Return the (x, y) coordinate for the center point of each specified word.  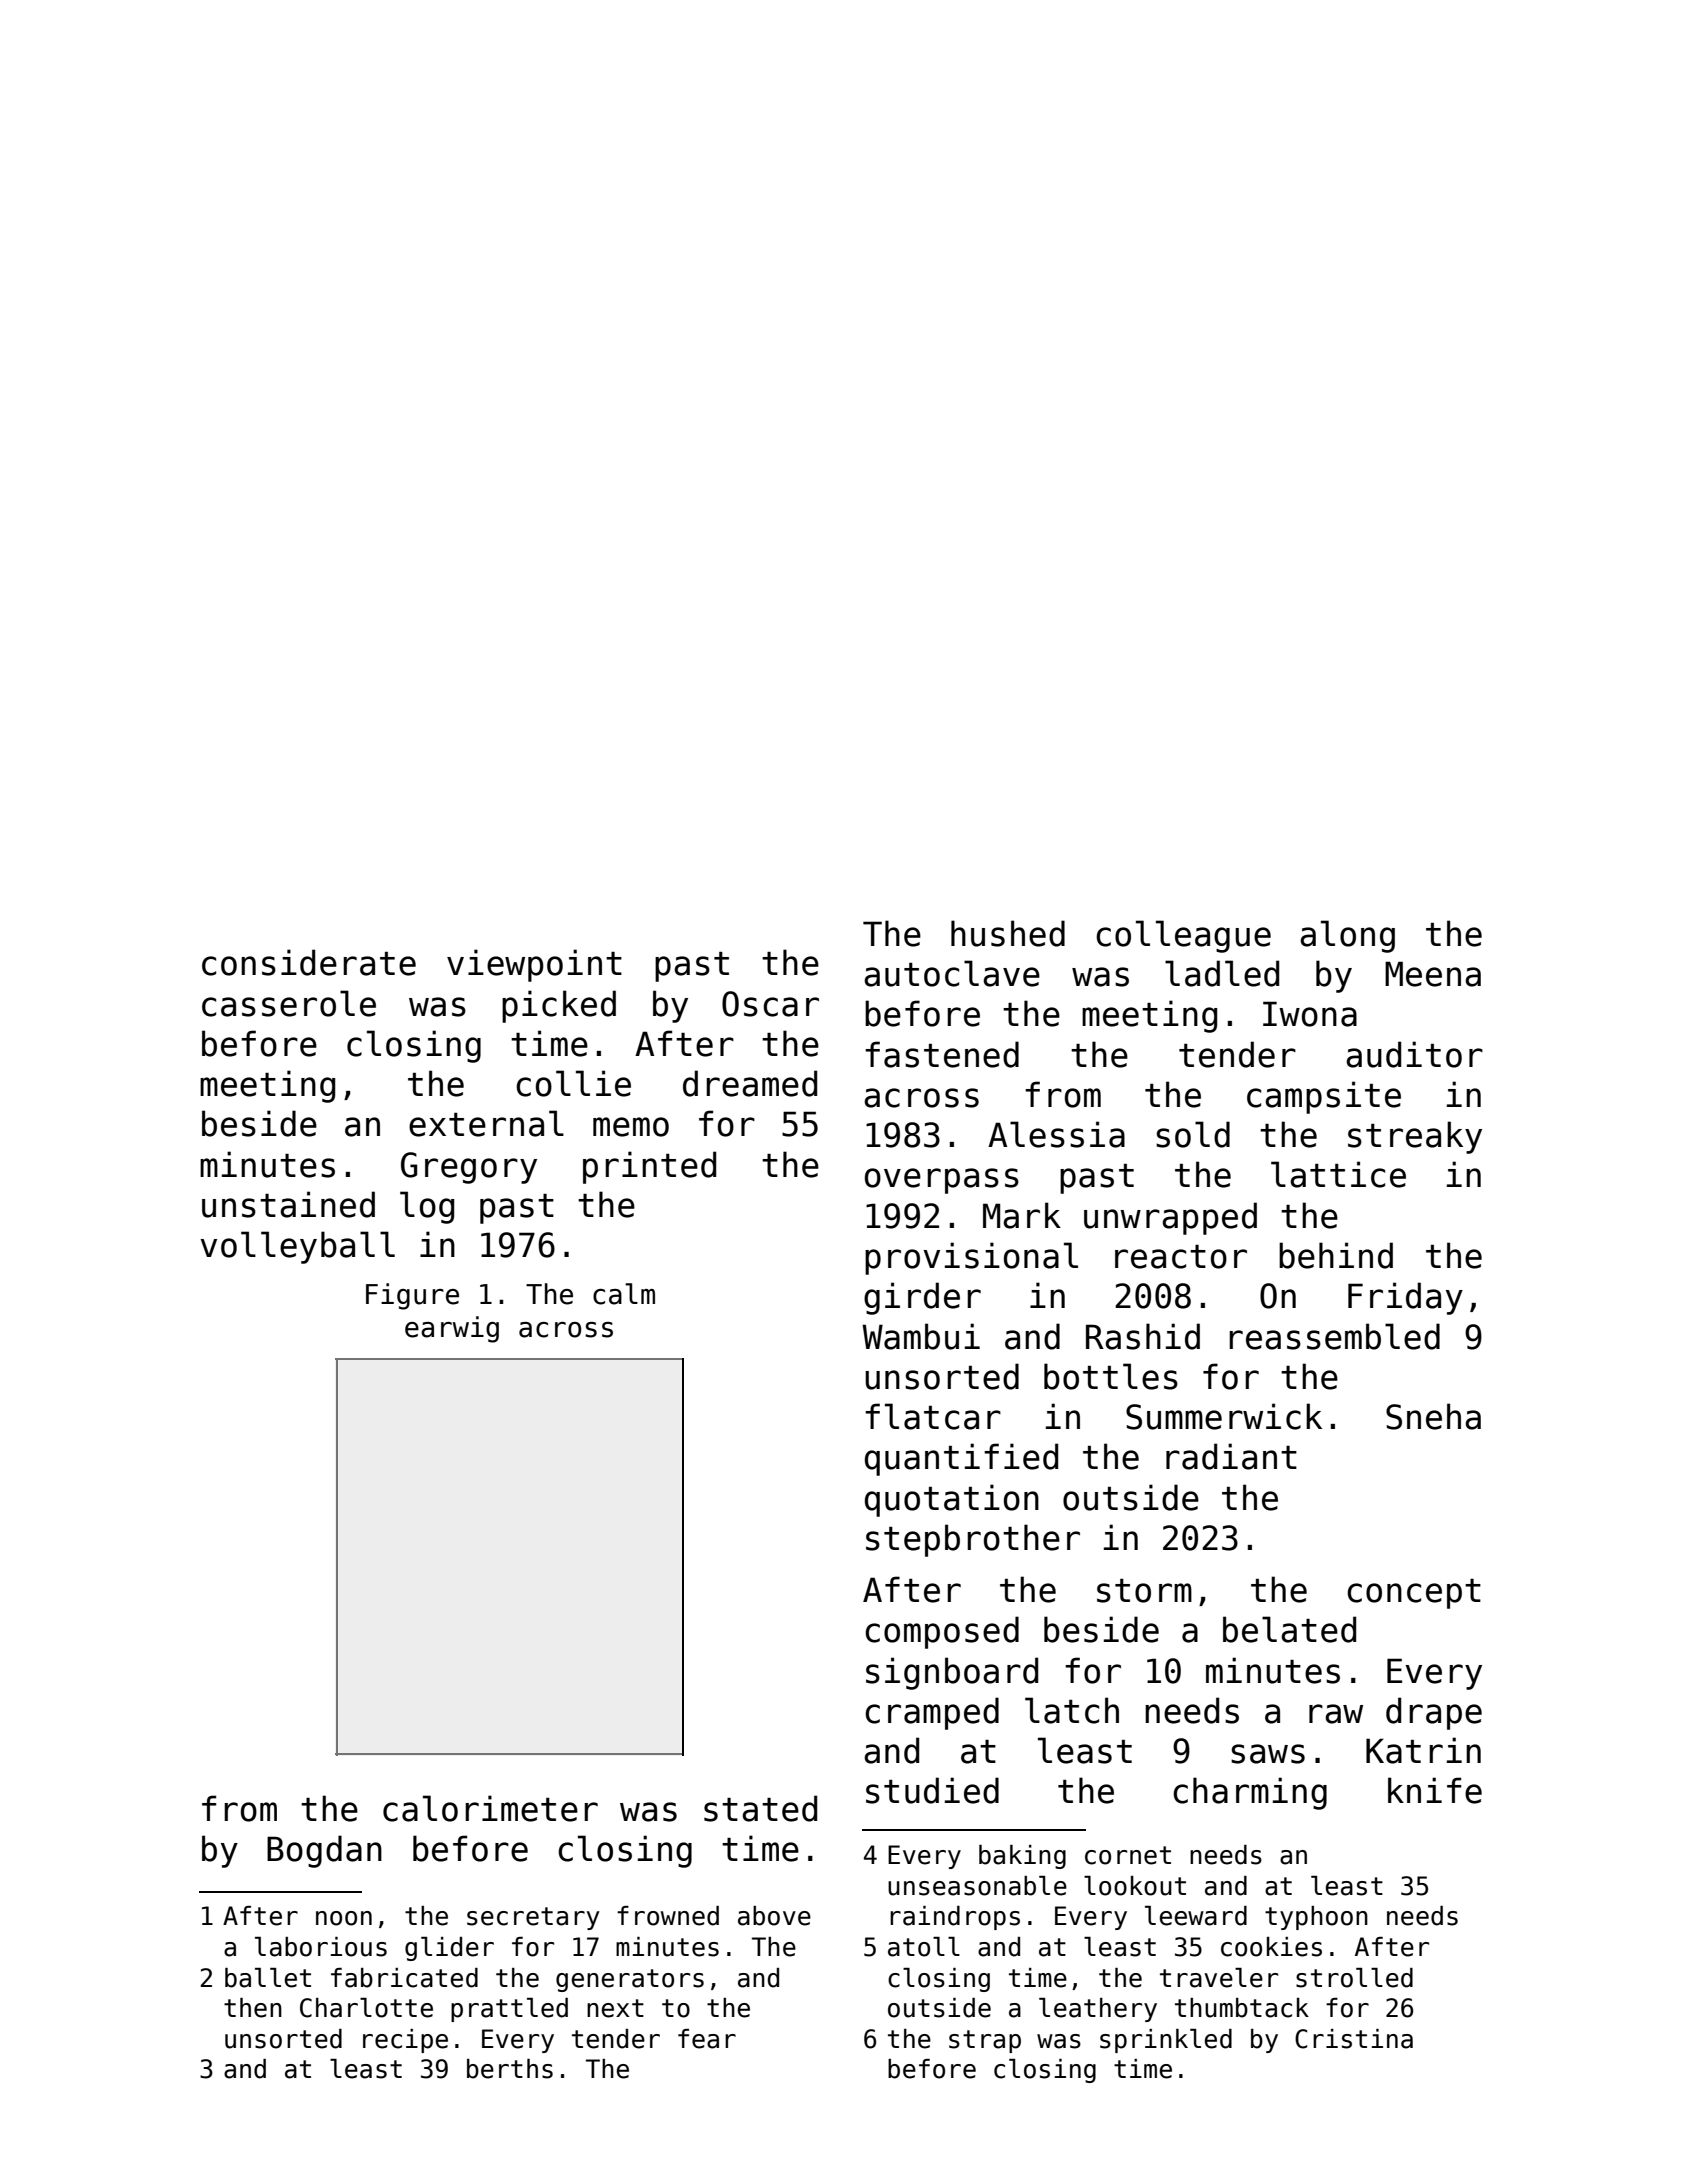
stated (760, 1808)
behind (1336, 1255)
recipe (405, 2041)
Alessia (1056, 1134)
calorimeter (490, 1808)
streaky (1415, 1137)
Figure (412, 1296)
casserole (289, 1003)
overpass (942, 1181)
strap (985, 2041)
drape (1434, 1713)
